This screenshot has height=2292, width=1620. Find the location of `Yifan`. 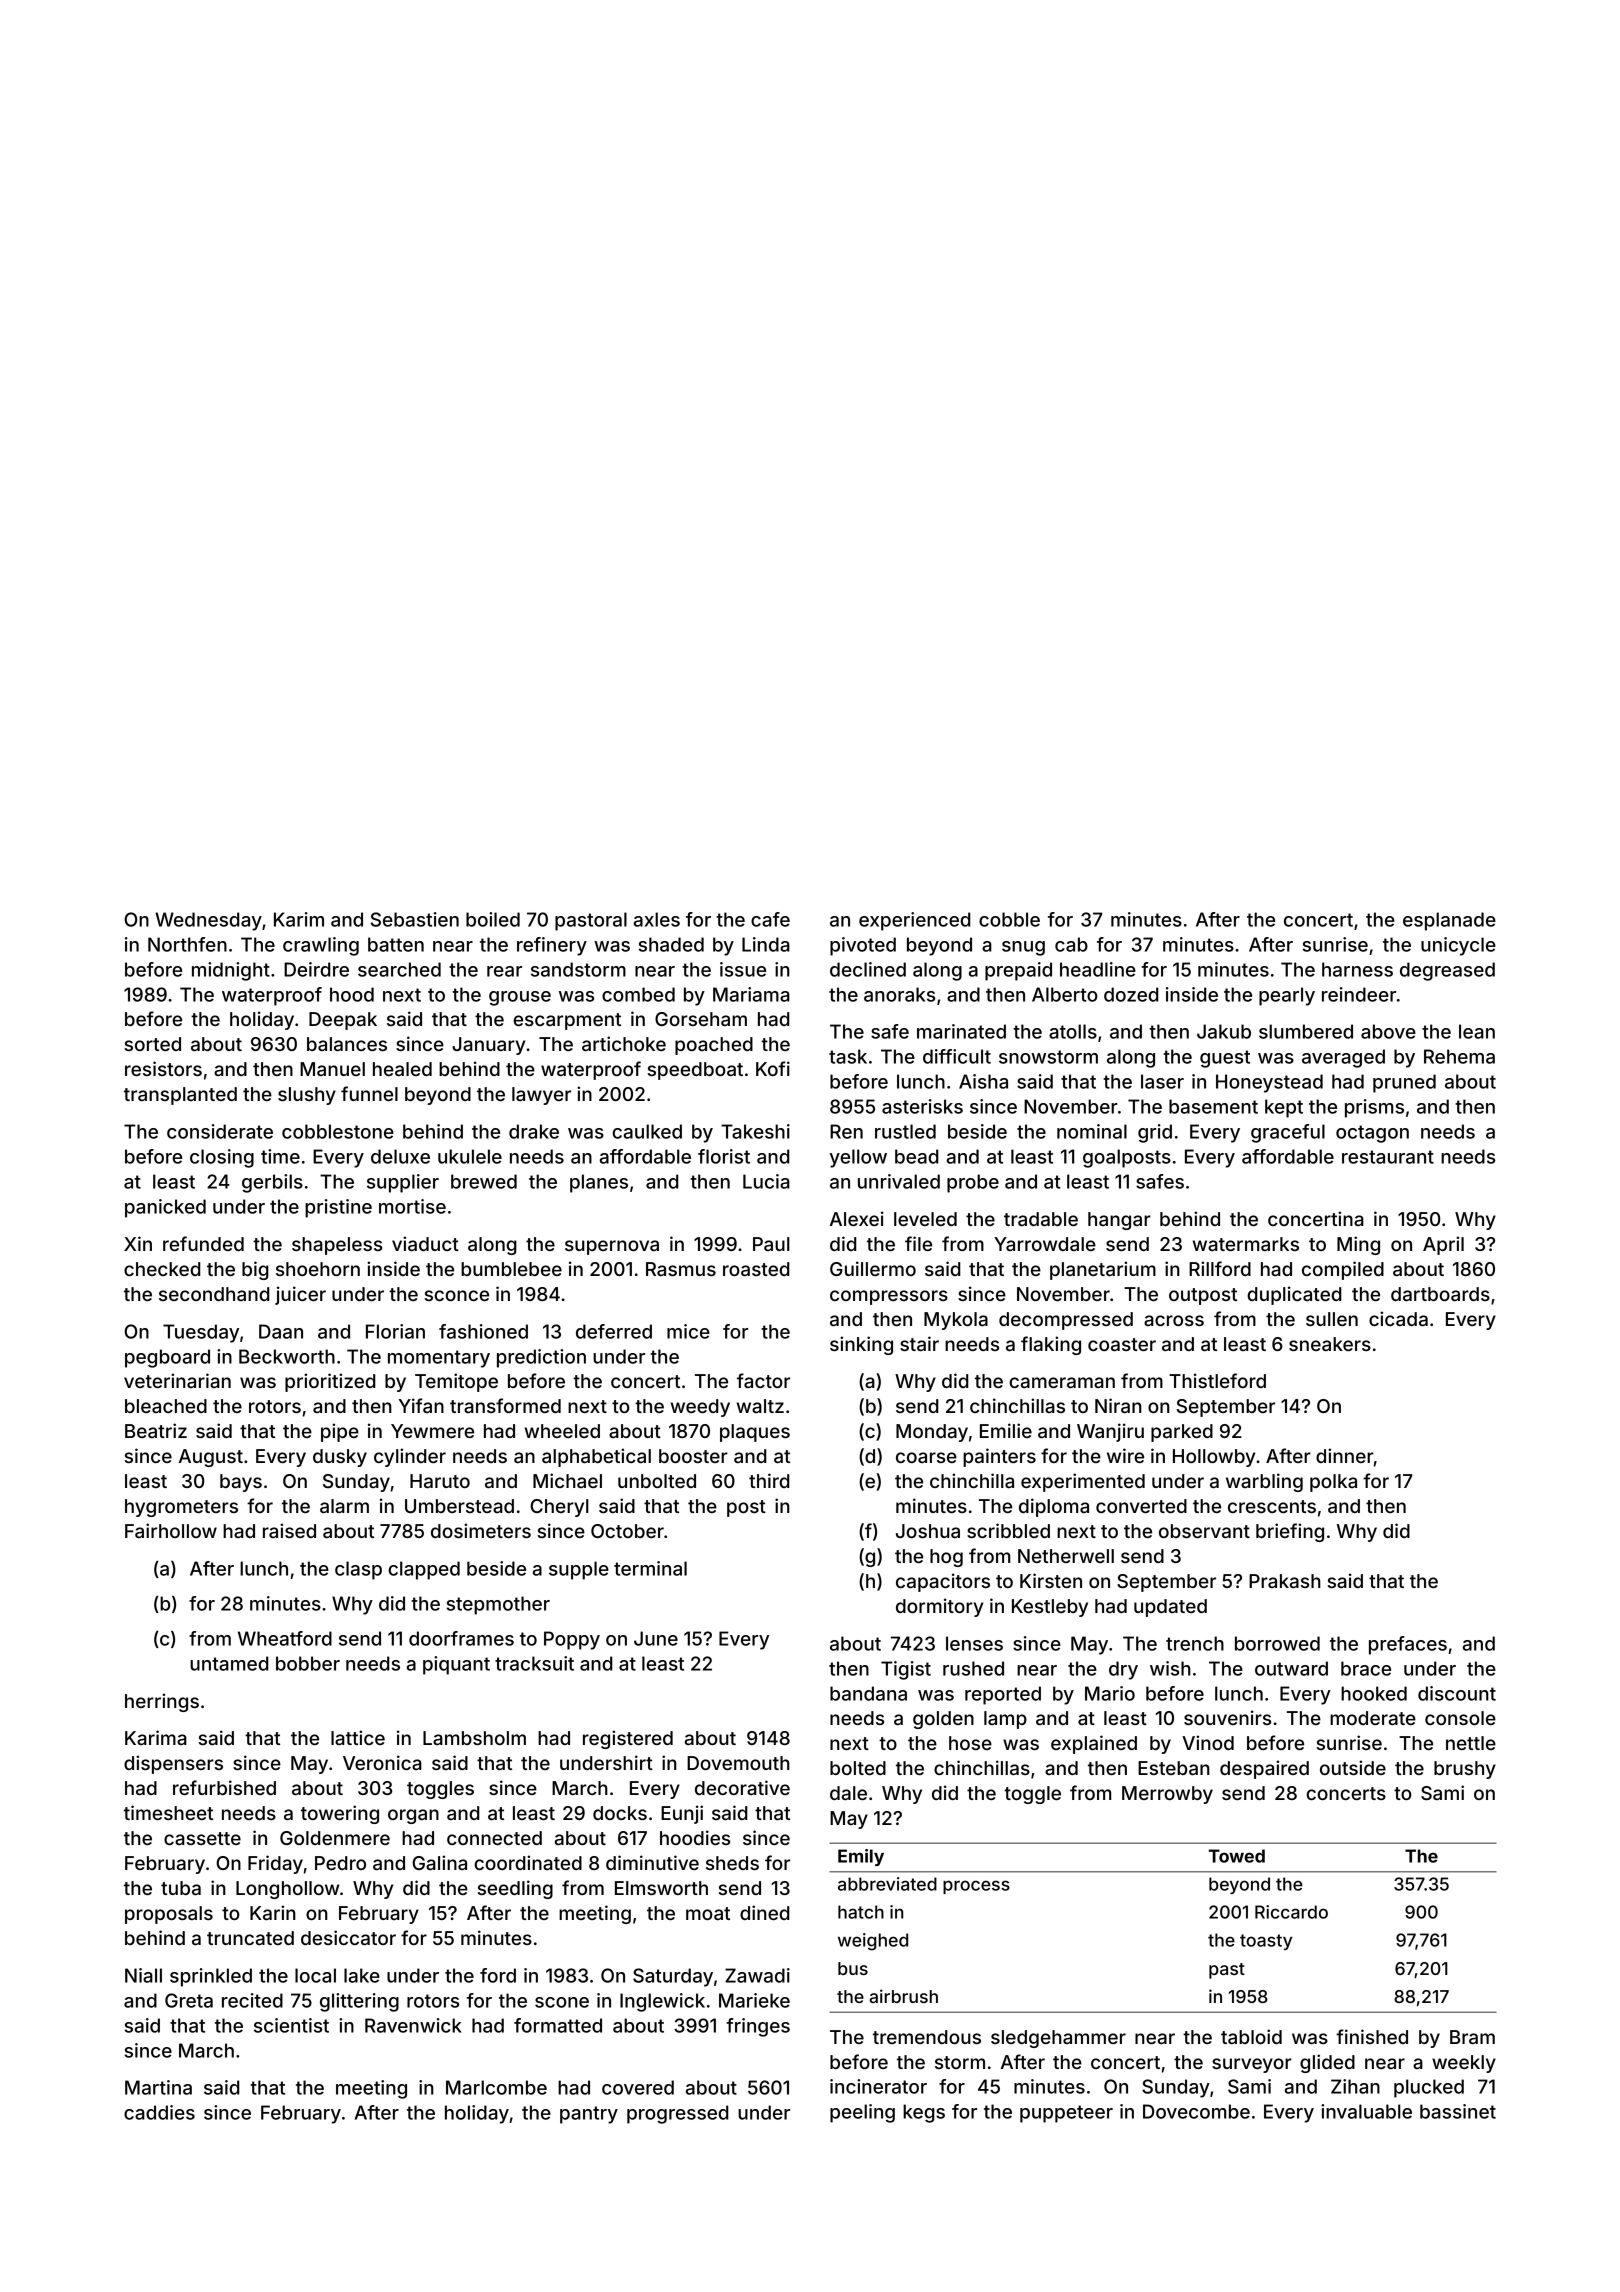

Yifan is located at coordinates (421, 1405).
